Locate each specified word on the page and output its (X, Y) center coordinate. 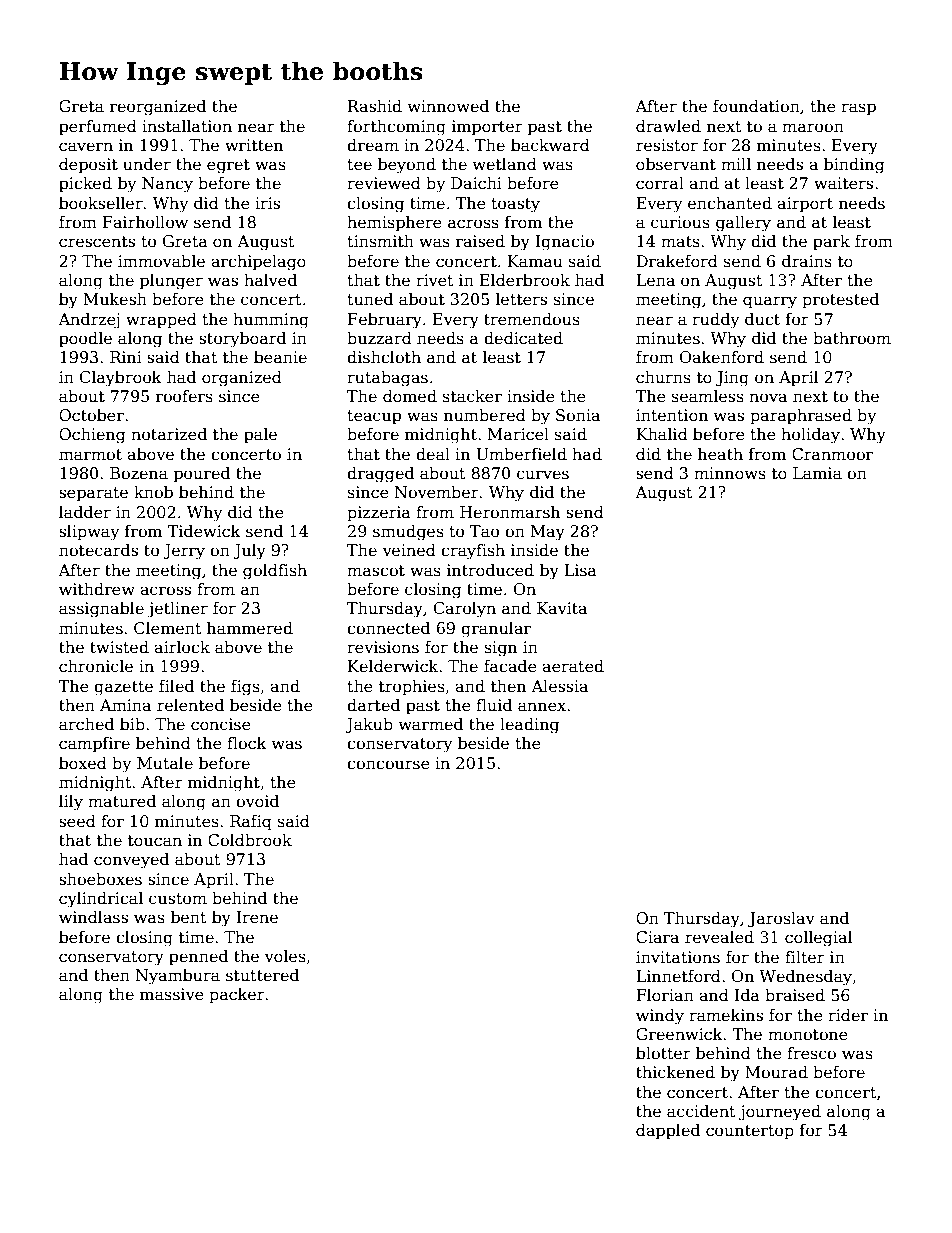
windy (660, 1016)
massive (172, 994)
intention (672, 415)
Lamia (817, 473)
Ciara (657, 937)
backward (550, 145)
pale (260, 436)
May (548, 533)
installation (187, 126)
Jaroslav (781, 919)
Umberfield (521, 454)
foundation (756, 106)
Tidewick (204, 531)
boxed (83, 763)
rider (848, 1014)
